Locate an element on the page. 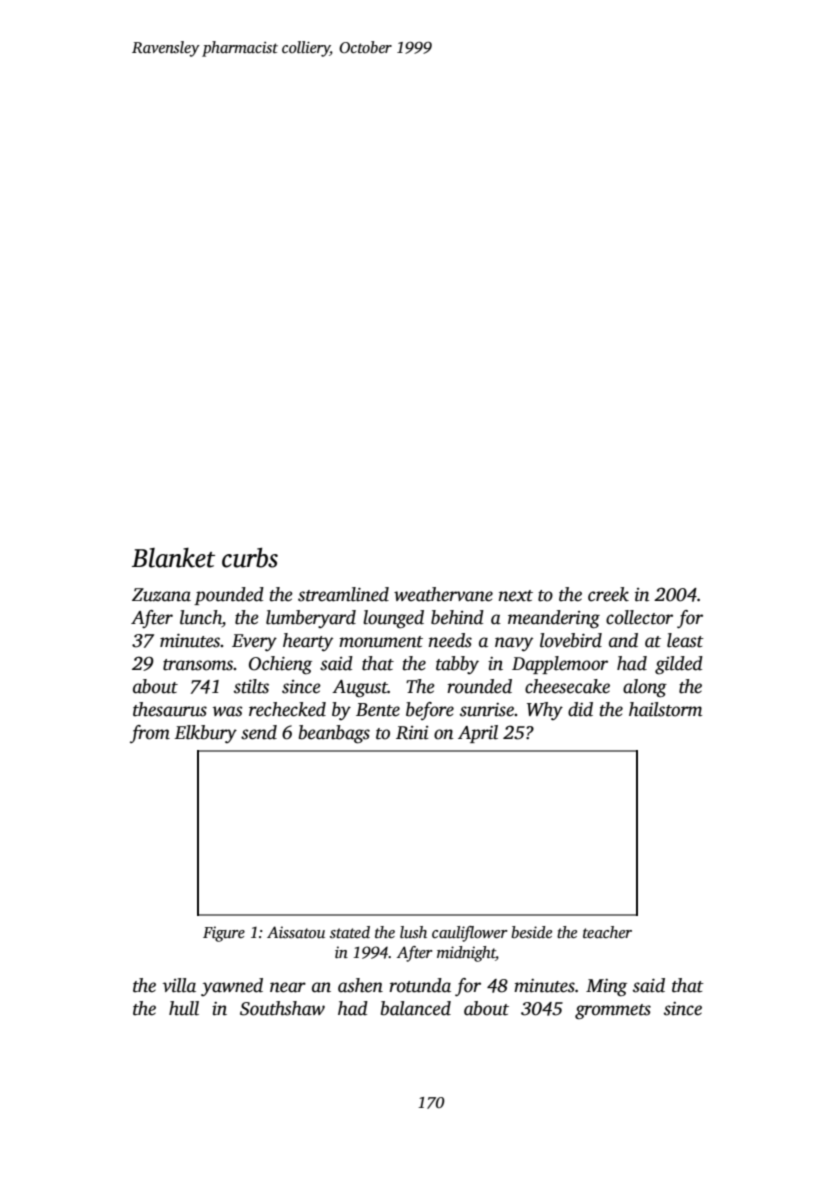  Ochieng is located at coordinates (280, 665).
